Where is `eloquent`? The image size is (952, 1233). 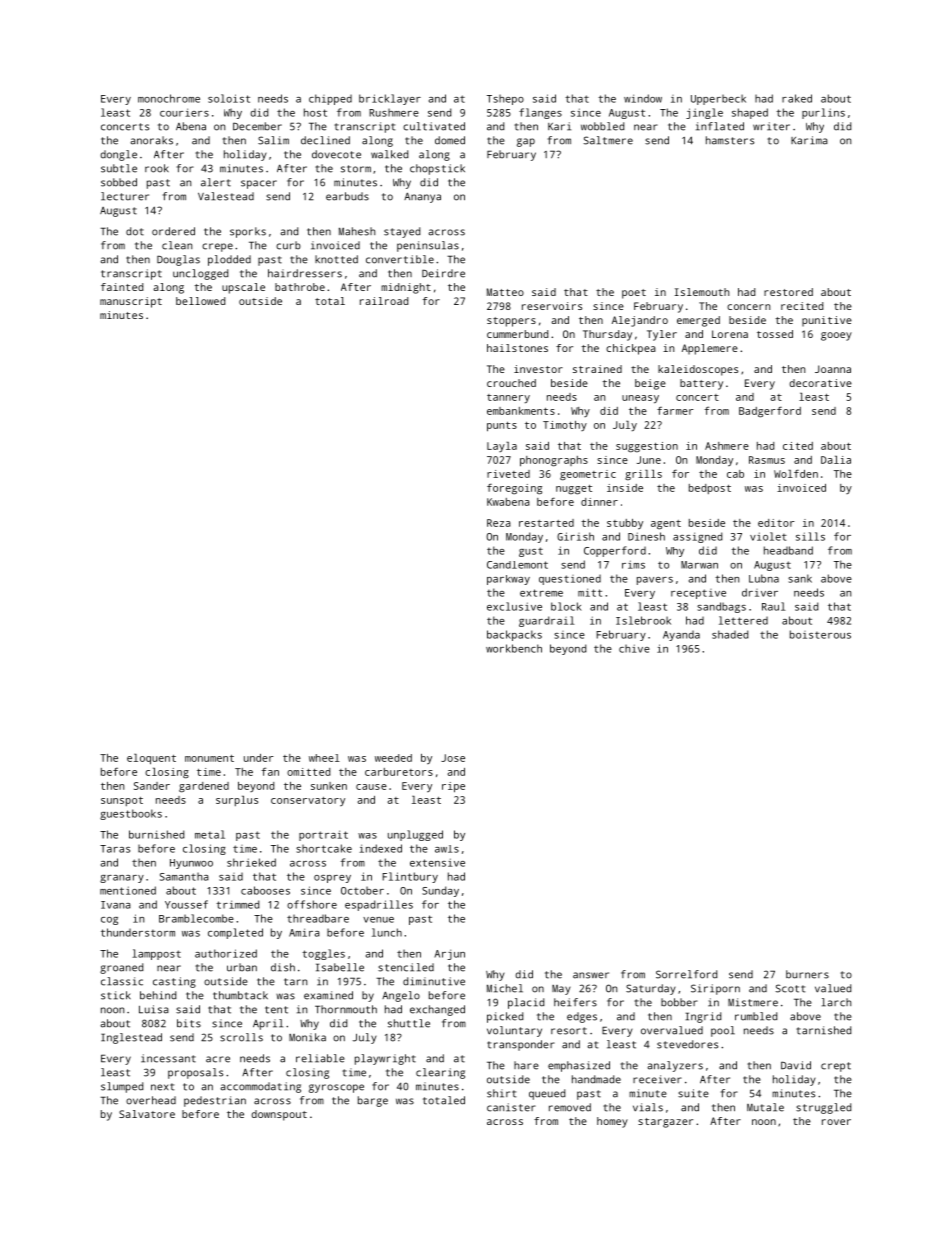
eloquent is located at coordinates (151, 759).
